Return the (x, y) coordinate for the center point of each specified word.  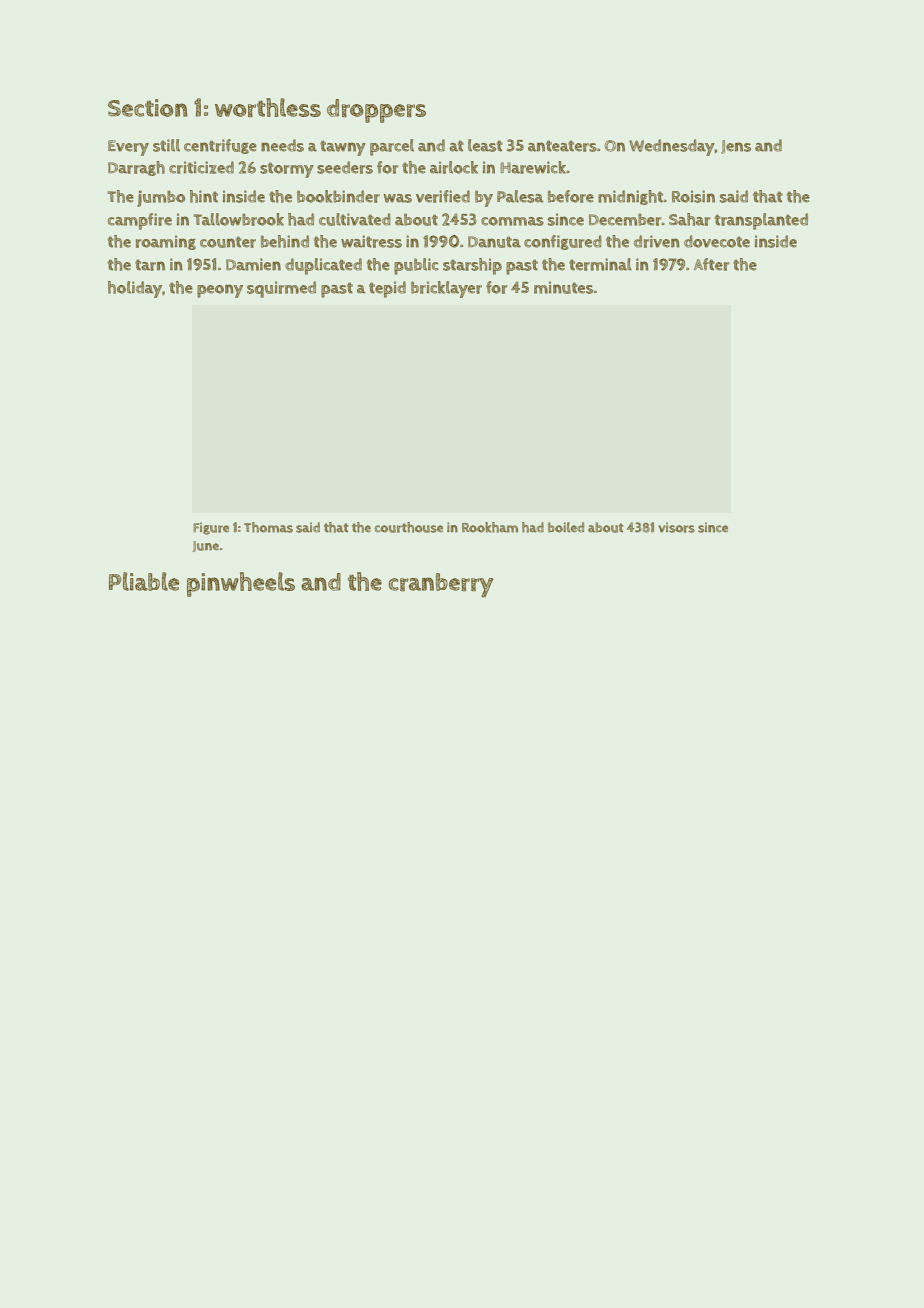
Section (147, 108)
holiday (135, 289)
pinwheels (241, 584)
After (711, 264)
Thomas (268, 527)
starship (472, 266)
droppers (376, 111)
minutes (563, 287)
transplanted (761, 221)
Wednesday (672, 147)
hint (204, 196)
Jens (736, 147)
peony (220, 291)
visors (676, 527)
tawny (343, 148)
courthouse (409, 527)
